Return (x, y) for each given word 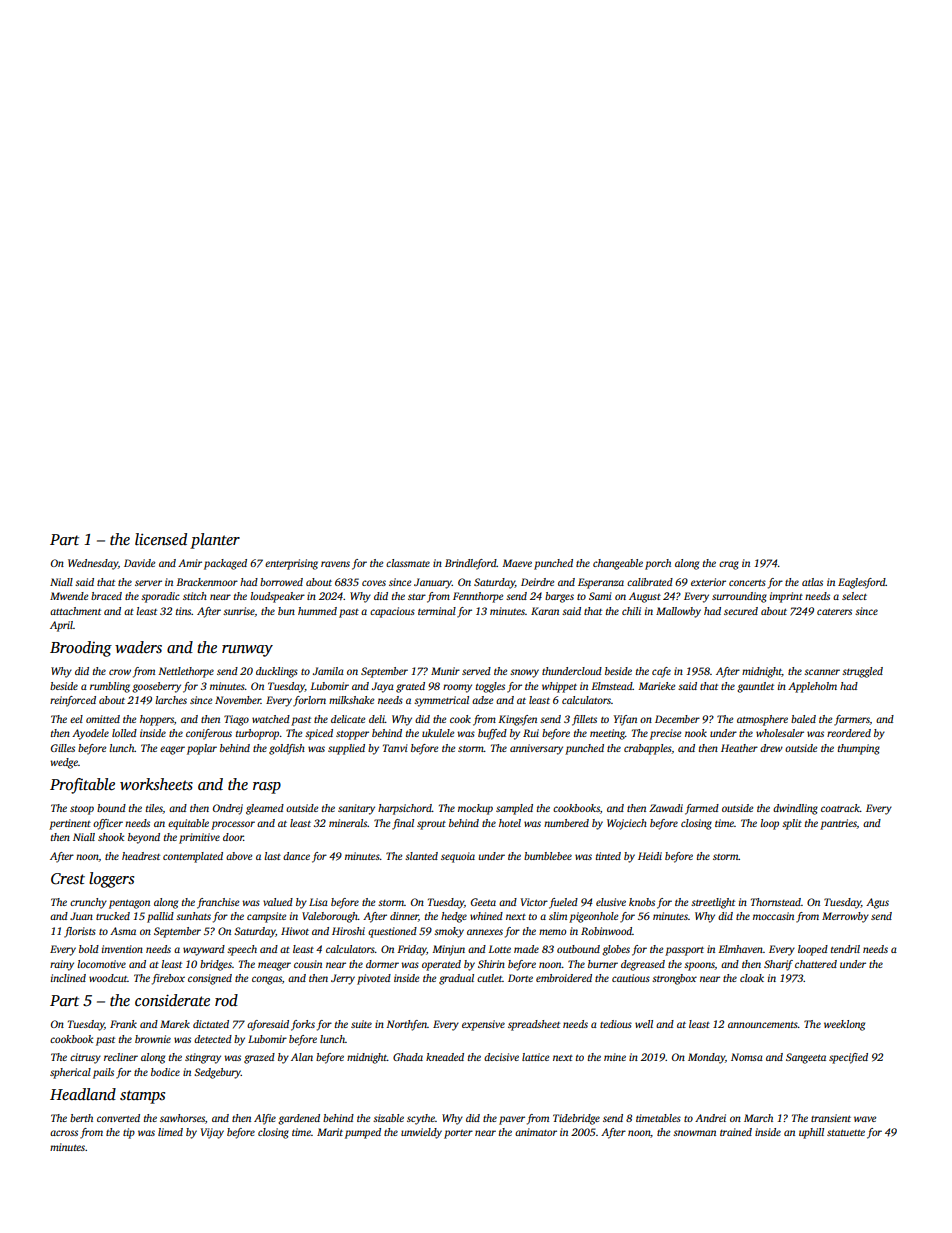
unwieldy (421, 1133)
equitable (188, 824)
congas (267, 980)
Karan (545, 611)
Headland (83, 1094)
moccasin (773, 916)
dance (296, 856)
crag (729, 565)
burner (603, 964)
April (61, 626)
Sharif (778, 965)
